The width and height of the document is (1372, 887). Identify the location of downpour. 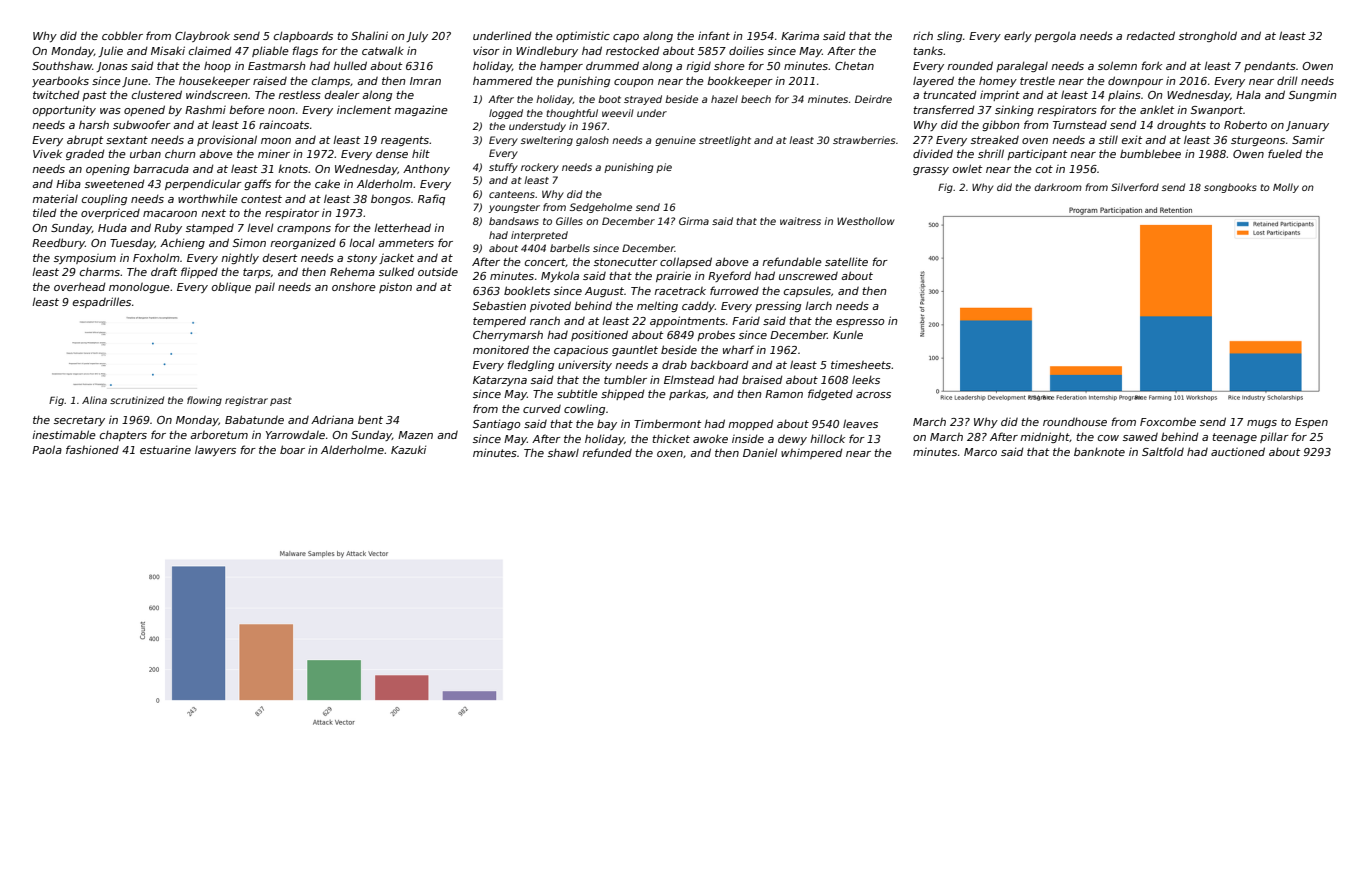
(1135, 81).
